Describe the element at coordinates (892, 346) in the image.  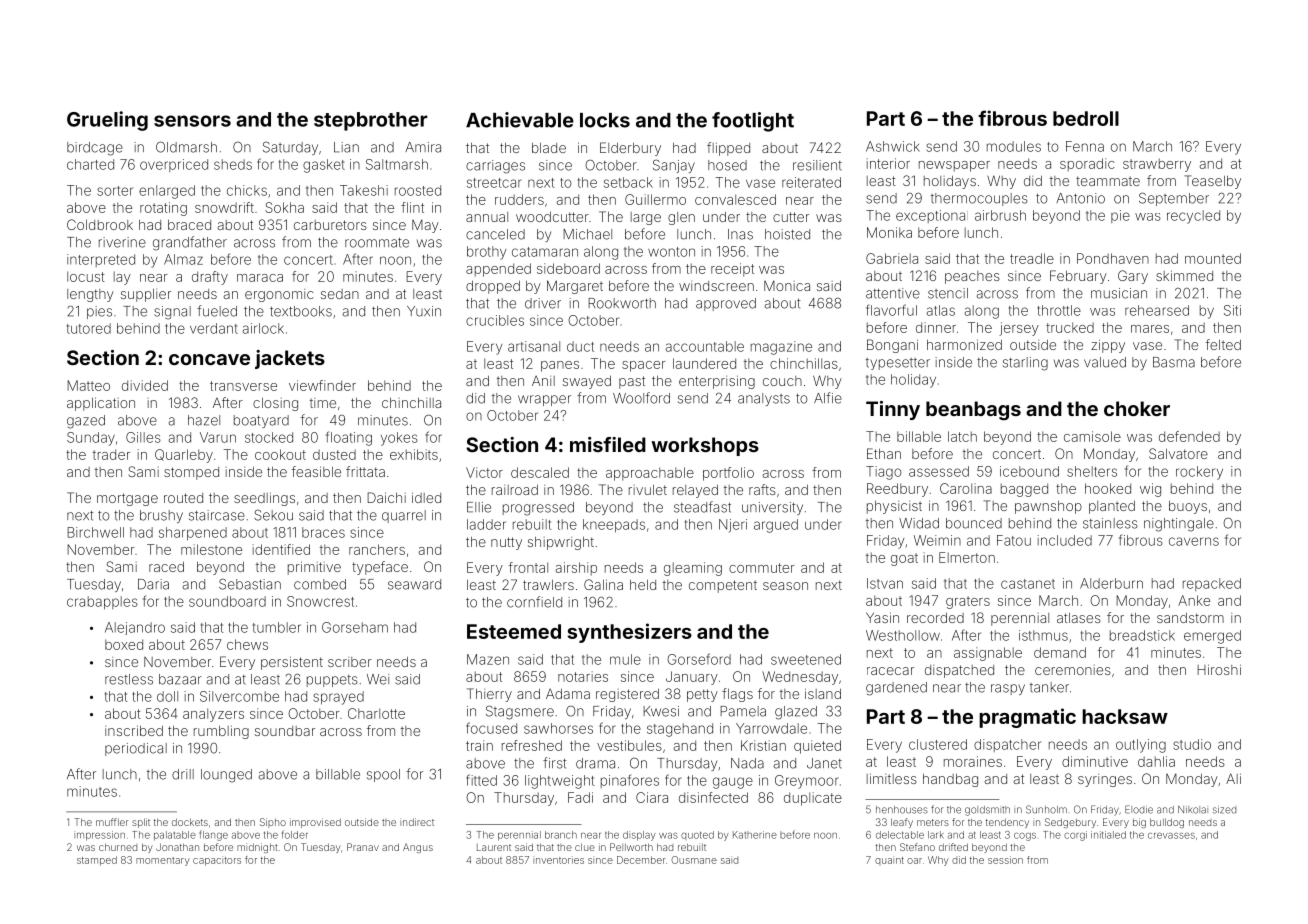
I see `Bongani` at that location.
